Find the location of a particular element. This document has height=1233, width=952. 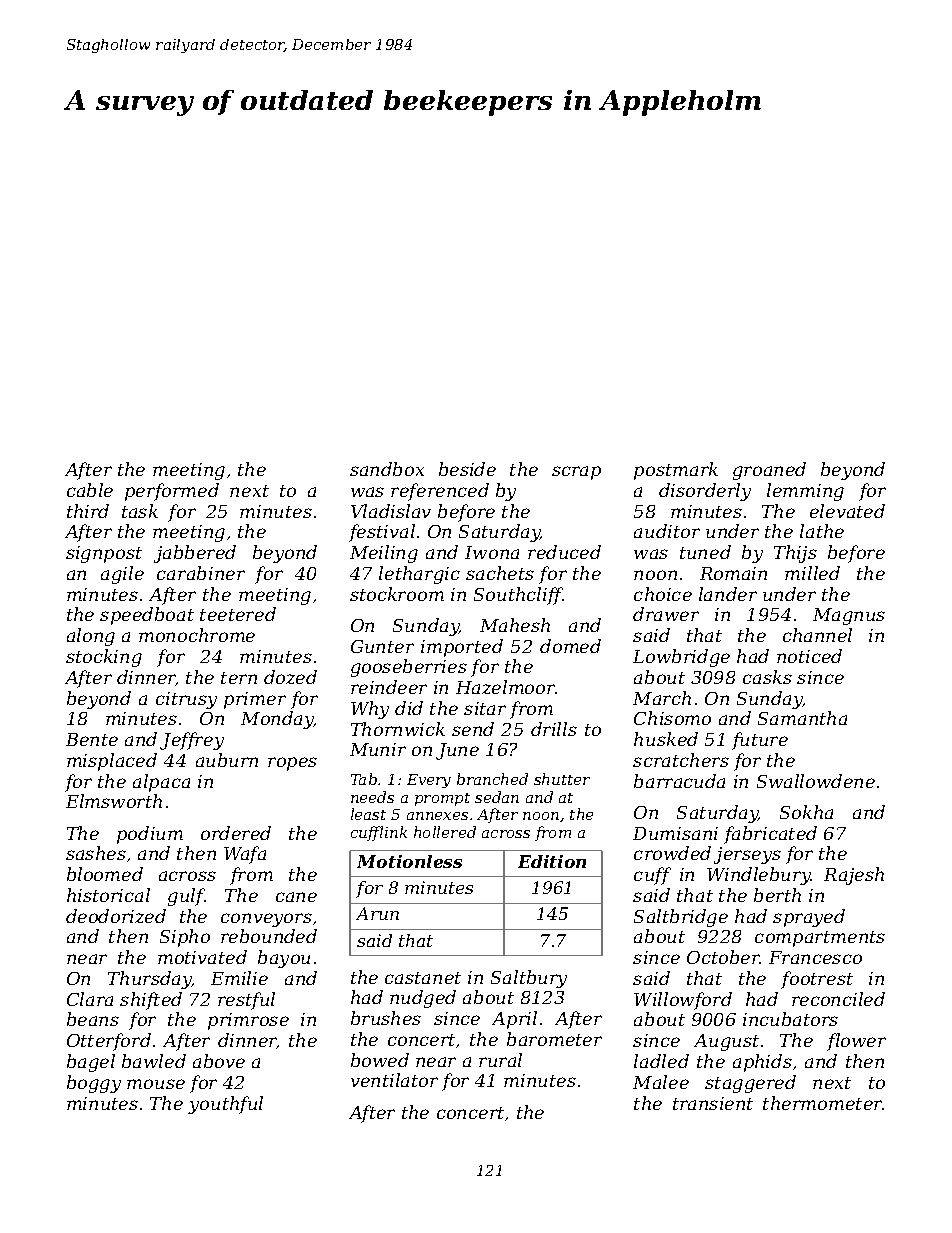

beside is located at coordinates (467, 469).
